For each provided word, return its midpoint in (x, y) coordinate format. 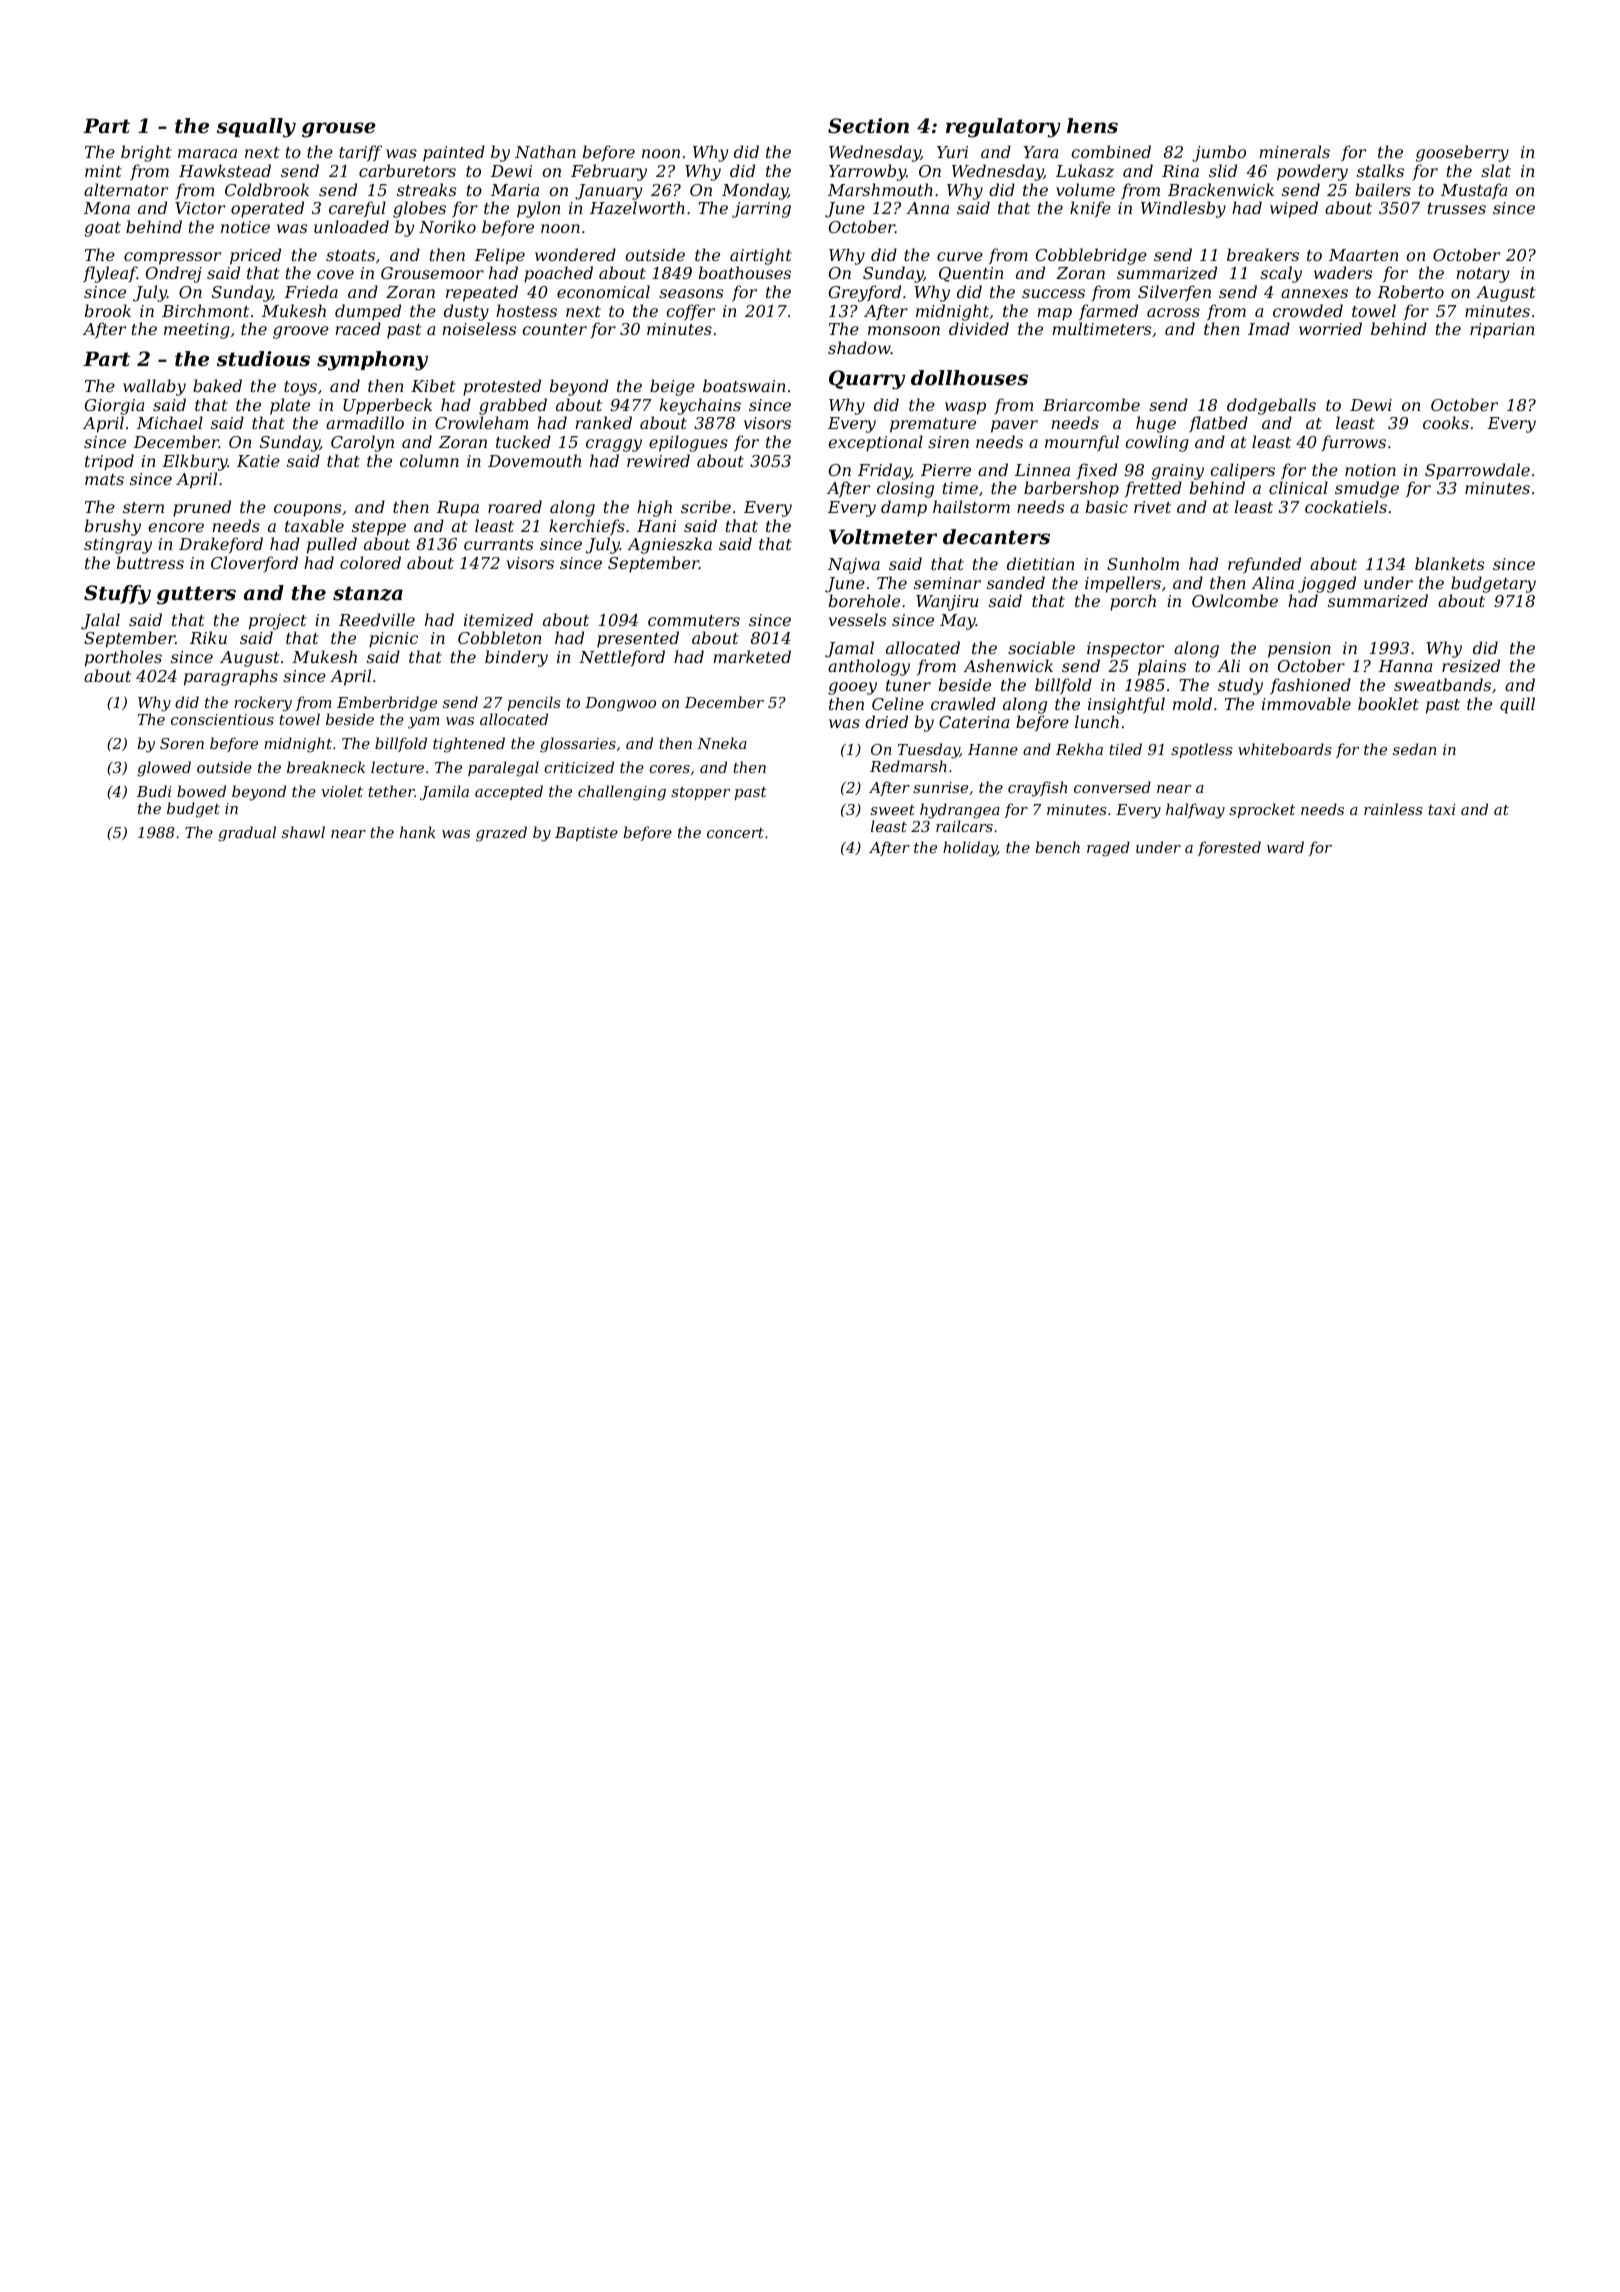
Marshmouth (880, 189)
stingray (118, 546)
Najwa (854, 566)
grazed (501, 834)
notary (1482, 275)
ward (1285, 847)
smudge (1367, 489)
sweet (892, 810)
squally (256, 128)
